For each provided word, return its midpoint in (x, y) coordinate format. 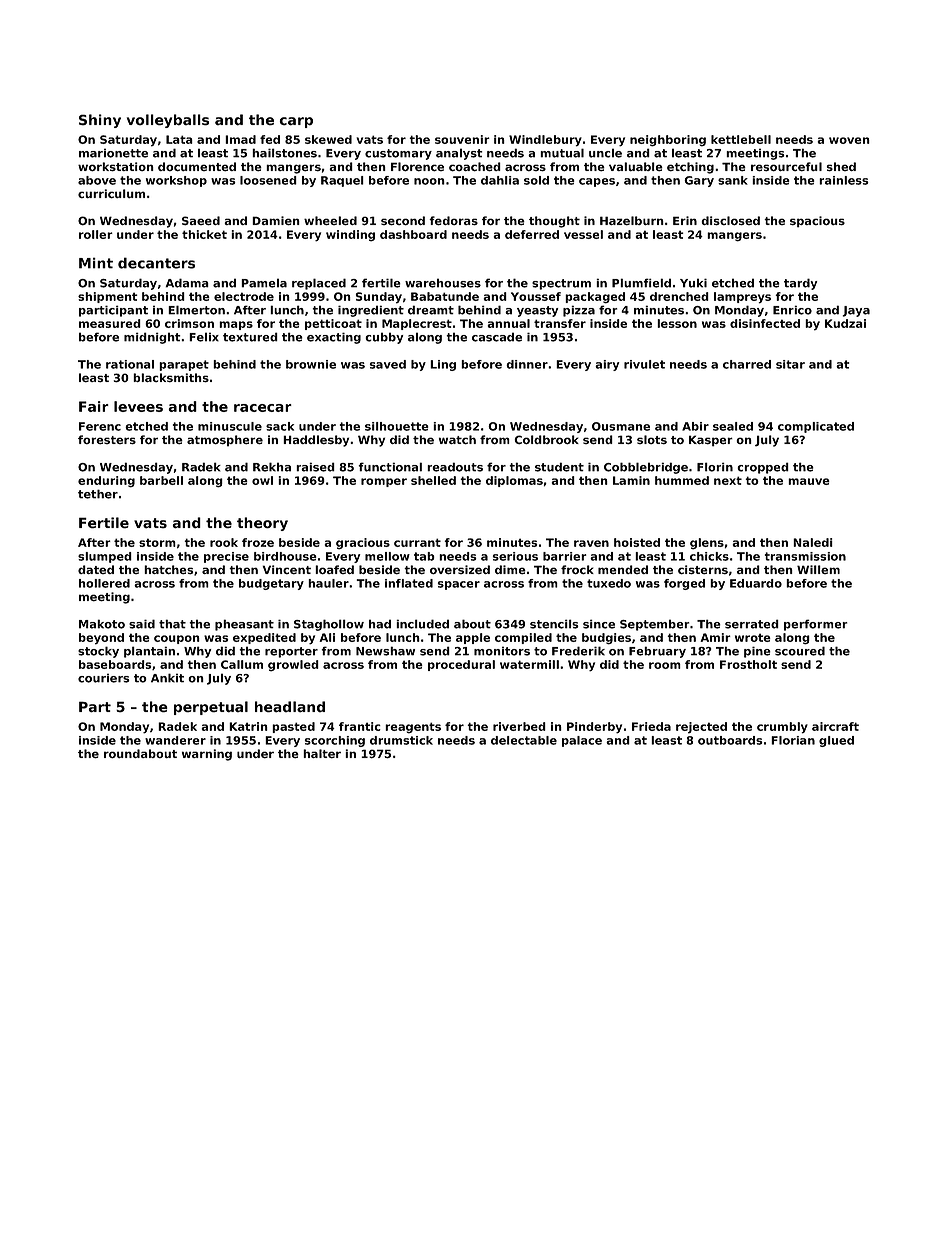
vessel (583, 234)
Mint (96, 263)
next (728, 480)
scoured (800, 651)
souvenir (462, 139)
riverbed (519, 726)
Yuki (693, 283)
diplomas (514, 481)
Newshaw (385, 651)
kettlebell (741, 139)
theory (262, 524)
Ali (327, 637)
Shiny (100, 121)
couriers (104, 678)
